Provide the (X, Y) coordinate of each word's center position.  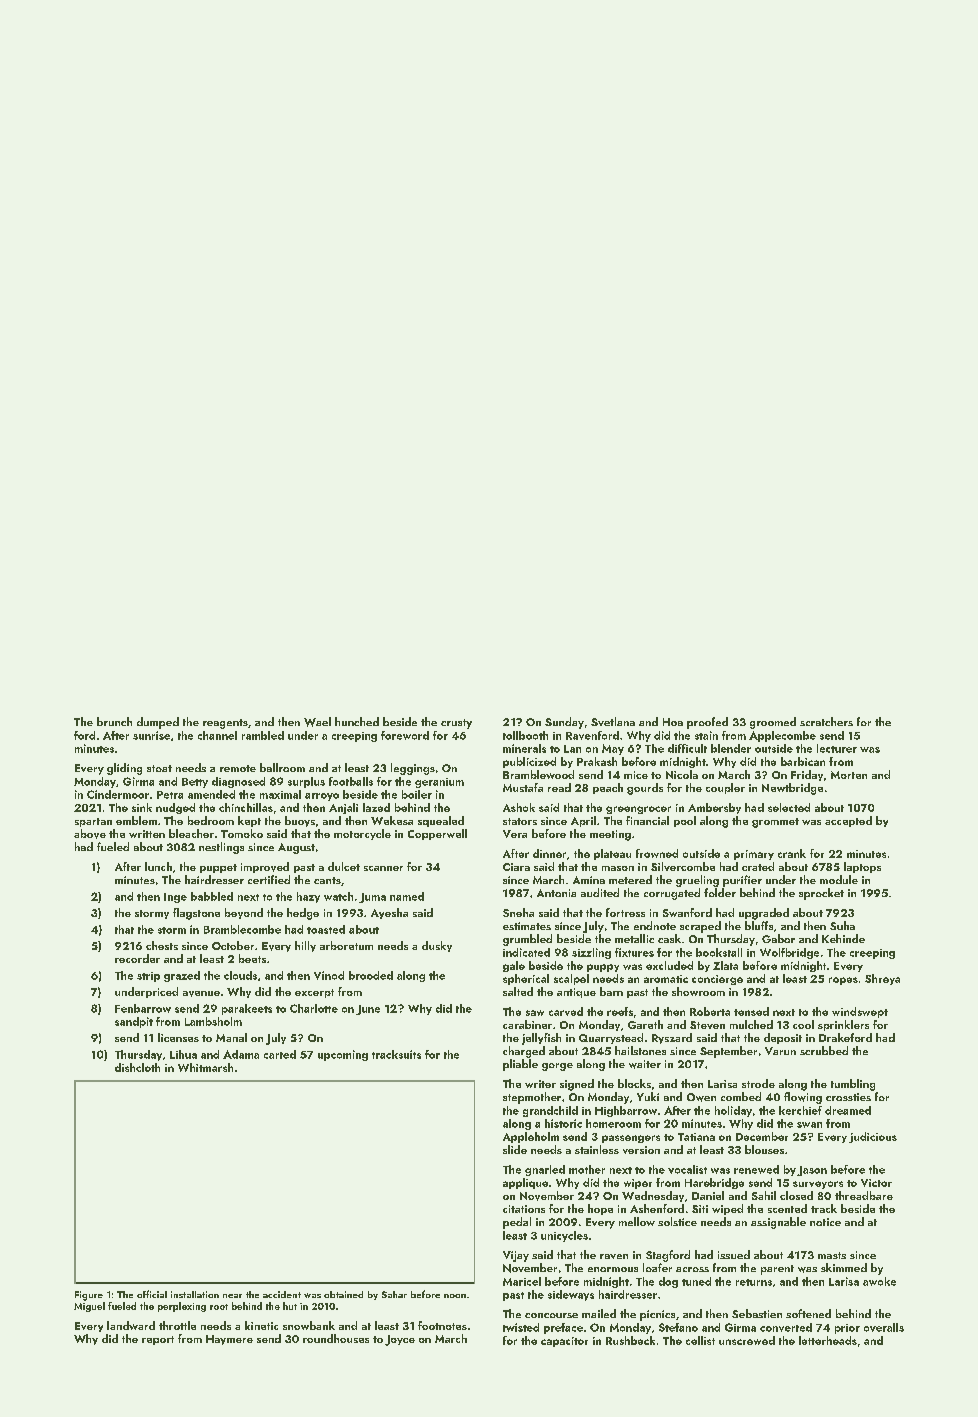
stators (520, 821)
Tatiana (696, 1137)
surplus (306, 782)
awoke (879, 1281)
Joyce (400, 1340)
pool (685, 821)
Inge (175, 898)
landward (131, 1325)
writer (540, 1084)
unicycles (564, 1236)
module (839, 879)
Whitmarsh (205, 1067)
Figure (89, 1296)
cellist (700, 1340)
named (407, 896)
